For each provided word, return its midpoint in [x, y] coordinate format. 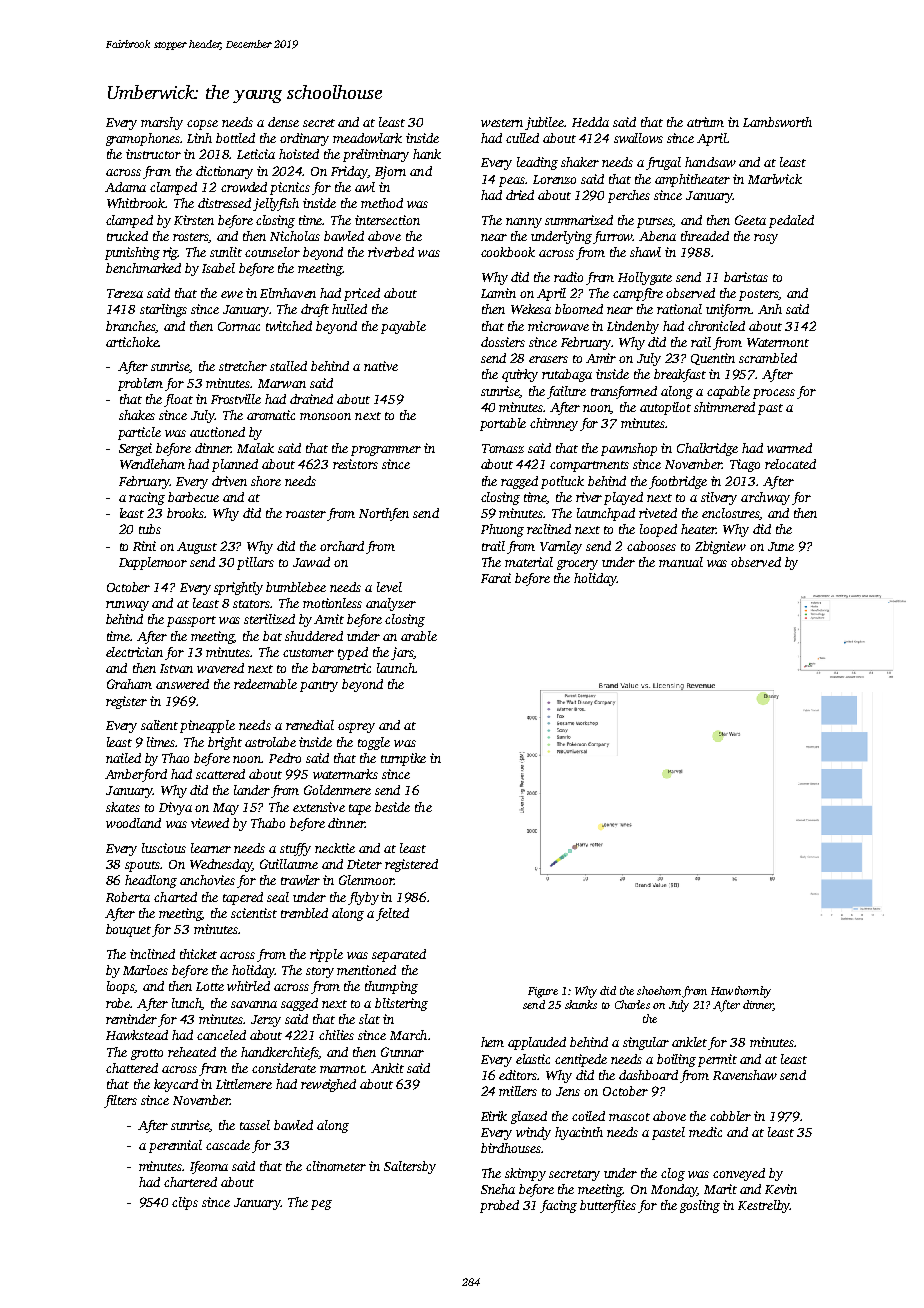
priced [362, 294]
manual [681, 562]
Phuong [502, 530]
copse [202, 125]
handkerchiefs [279, 1053]
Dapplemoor [153, 563]
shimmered [724, 407]
